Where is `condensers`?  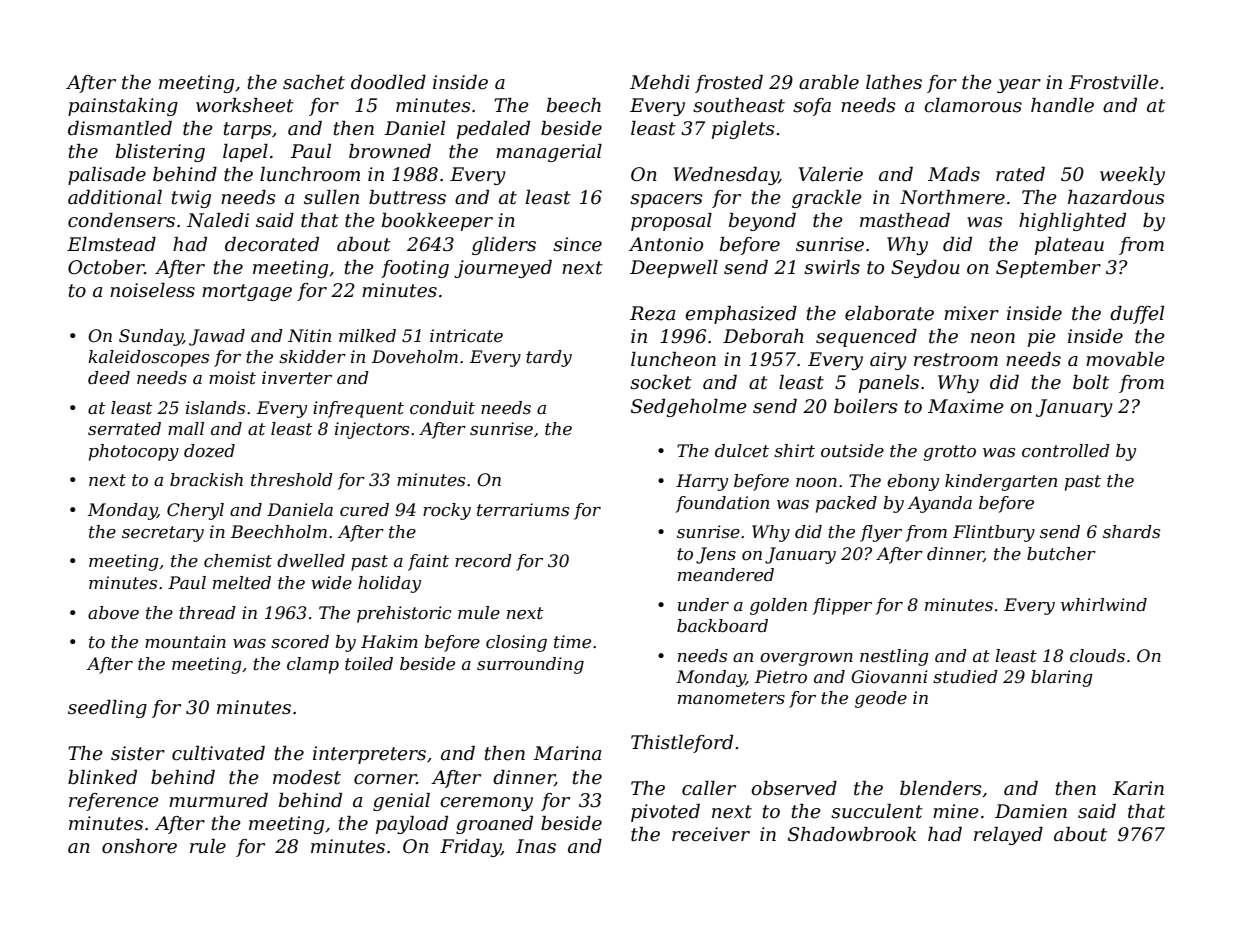 condensers is located at coordinates (121, 220).
